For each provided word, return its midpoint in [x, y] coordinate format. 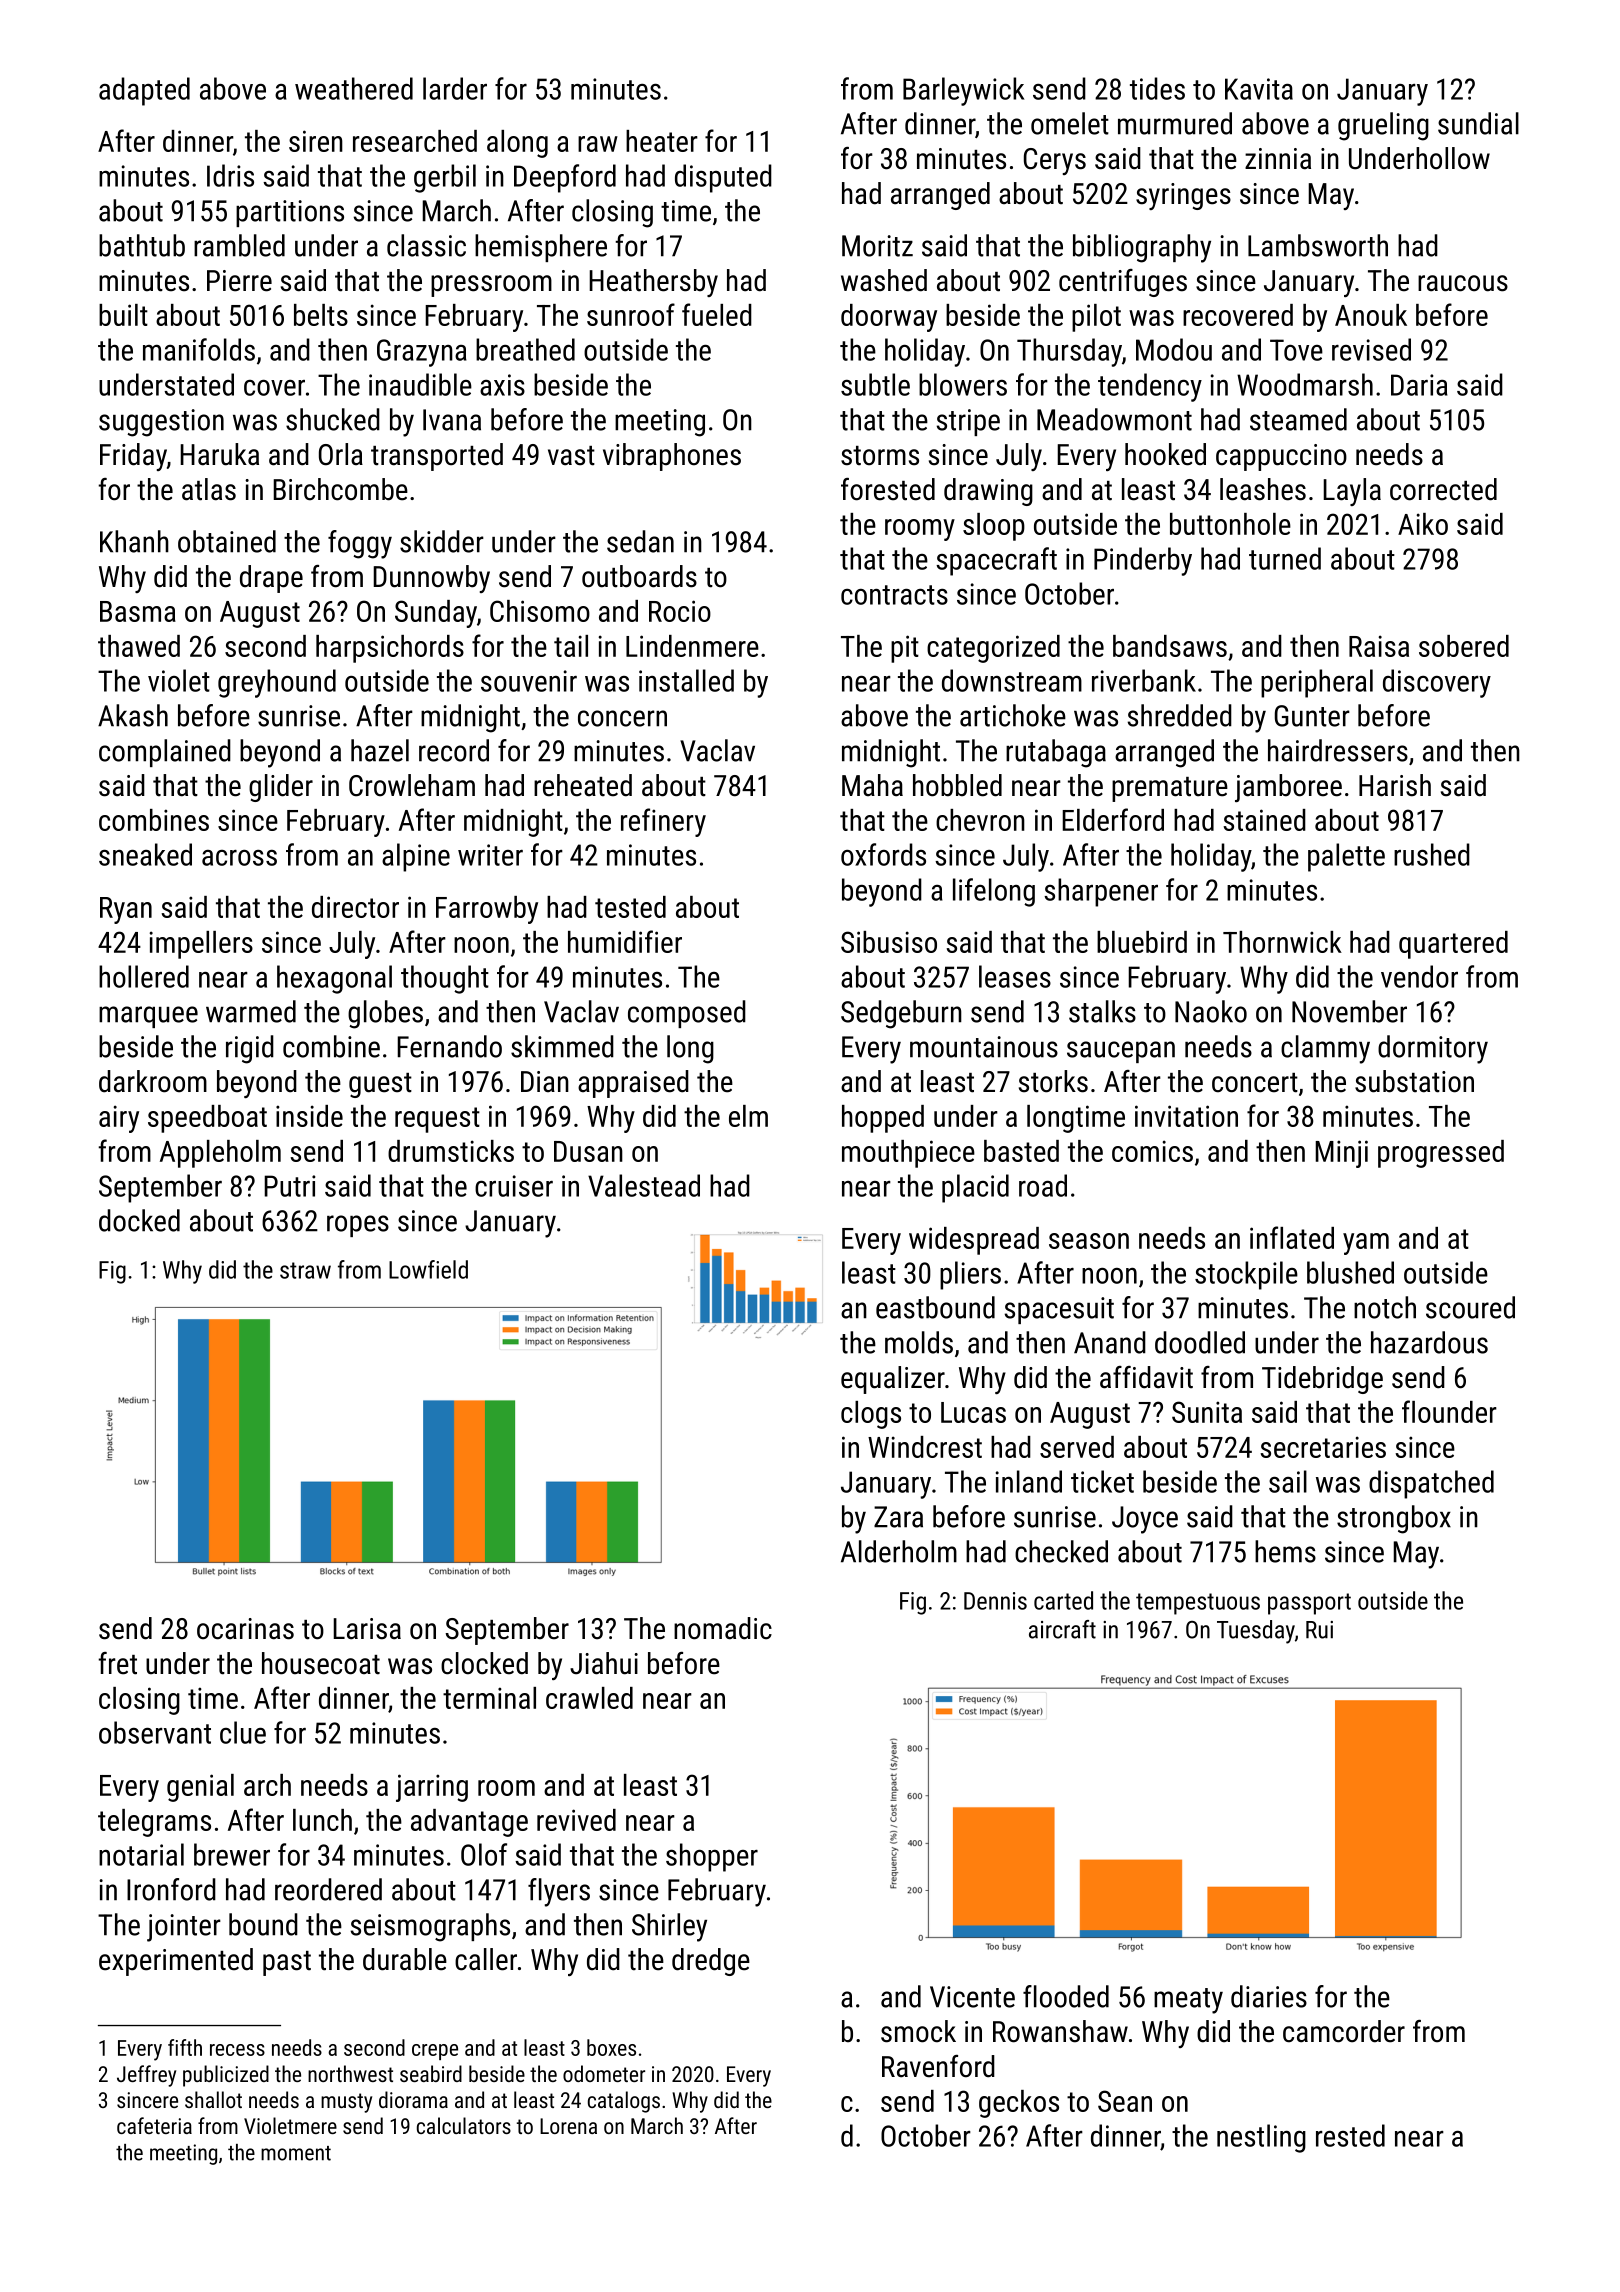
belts [321, 315]
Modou [1174, 349]
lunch [322, 1820]
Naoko [1211, 1011]
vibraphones [672, 457]
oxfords [883, 854]
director [355, 907]
